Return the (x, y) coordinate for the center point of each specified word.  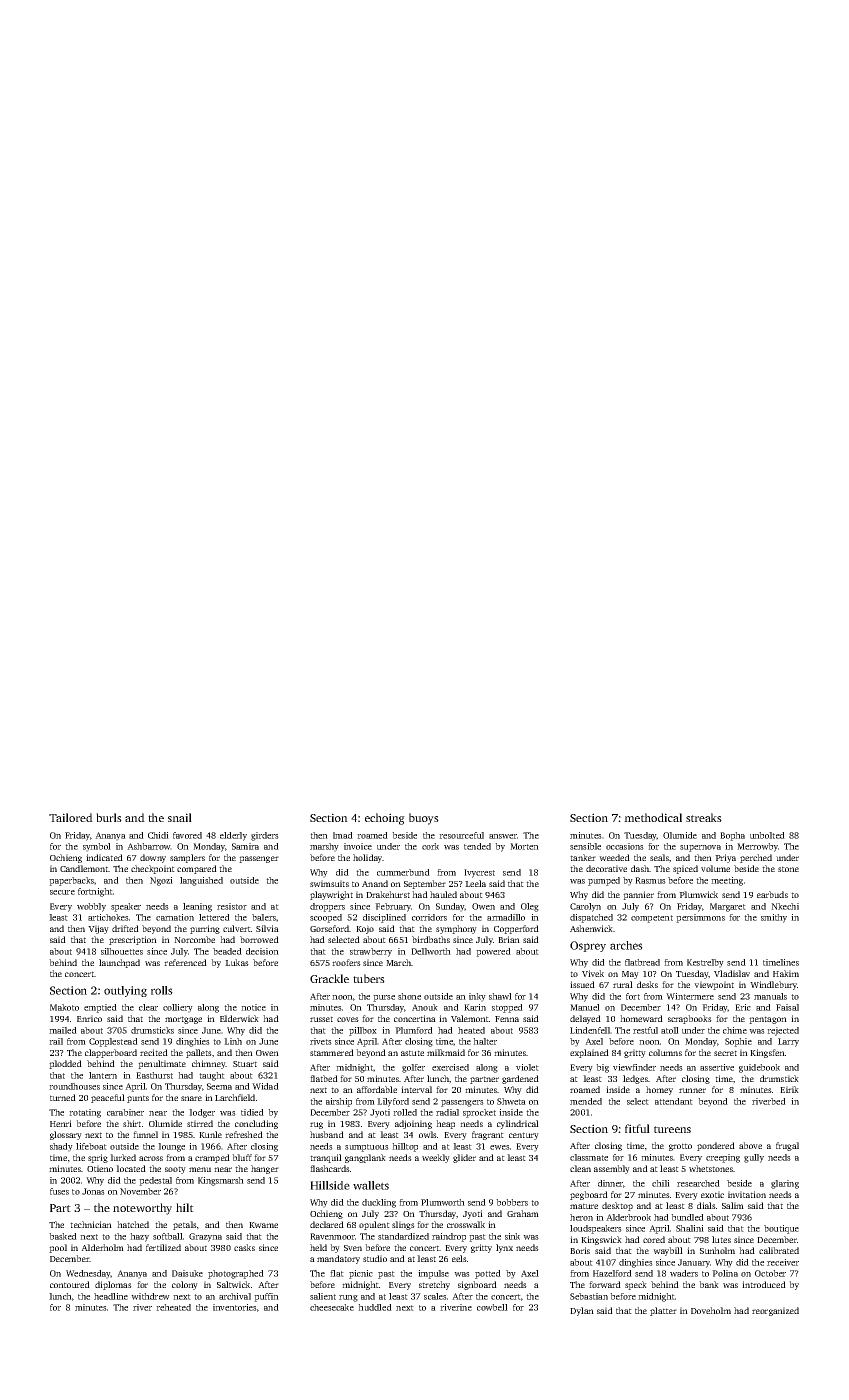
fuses (59, 1191)
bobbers (512, 1202)
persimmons (700, 918)
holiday (368, 858)
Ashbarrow (149, 846)
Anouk (425, 1007)
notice (253, 1007)
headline (111, 1296)
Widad (265, 1086)
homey (659, 1090)
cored (654, 1239)
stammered (332, 1052)
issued (582, 984)
